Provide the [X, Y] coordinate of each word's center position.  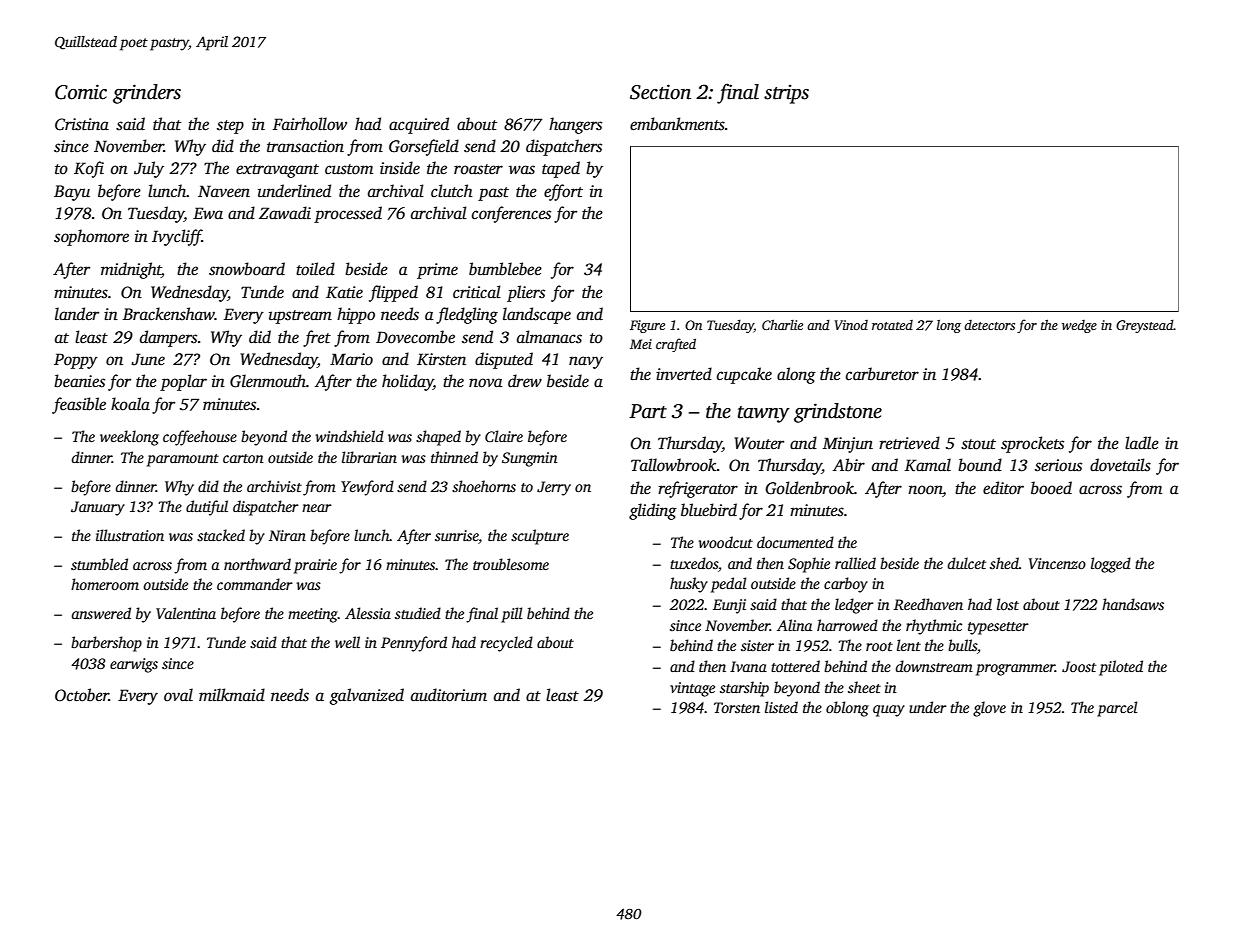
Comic [81, 92]
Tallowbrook [674, 465]
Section [660, 92]
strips [786, 94]
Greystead [1145, 326]
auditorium [449, 695]
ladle [1142, 443]
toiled [315, 269]
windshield [349, 436]
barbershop [106, 644]
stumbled [99, 564]
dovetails [1120, 465]
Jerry [554, 488]
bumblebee [505, 269]
